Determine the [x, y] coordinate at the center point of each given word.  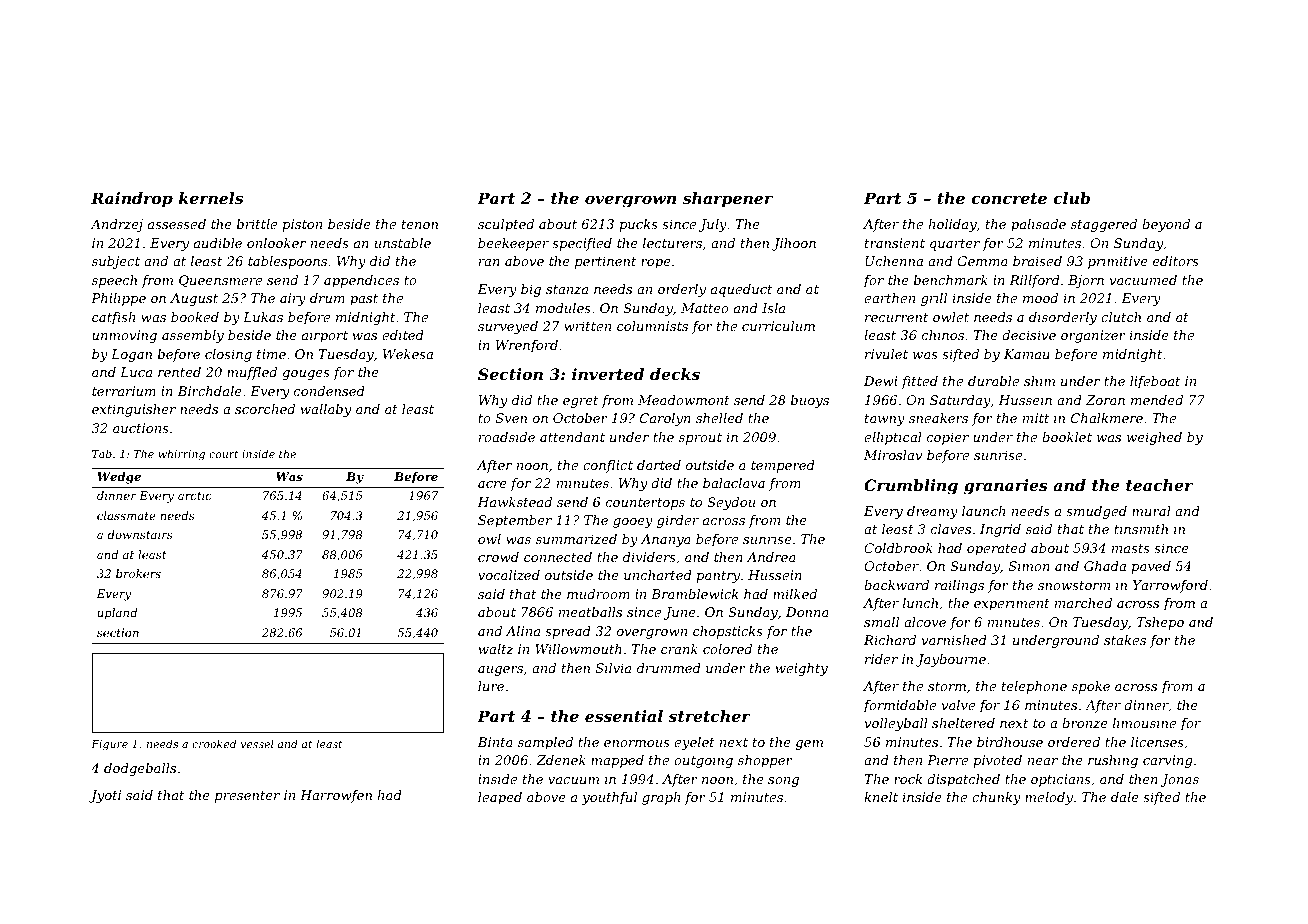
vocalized [509, 575]
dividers [649, 557]
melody [1049, 798]
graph [661, 798]
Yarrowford [1170, 586]
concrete [1009, 198]
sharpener [728, 200]
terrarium [124, 391]
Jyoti [105, 796]
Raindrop [132, 200]
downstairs [140, 534]
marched [1083, 603]
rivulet [886, 354]
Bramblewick [695, 594]
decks [675, 374]
